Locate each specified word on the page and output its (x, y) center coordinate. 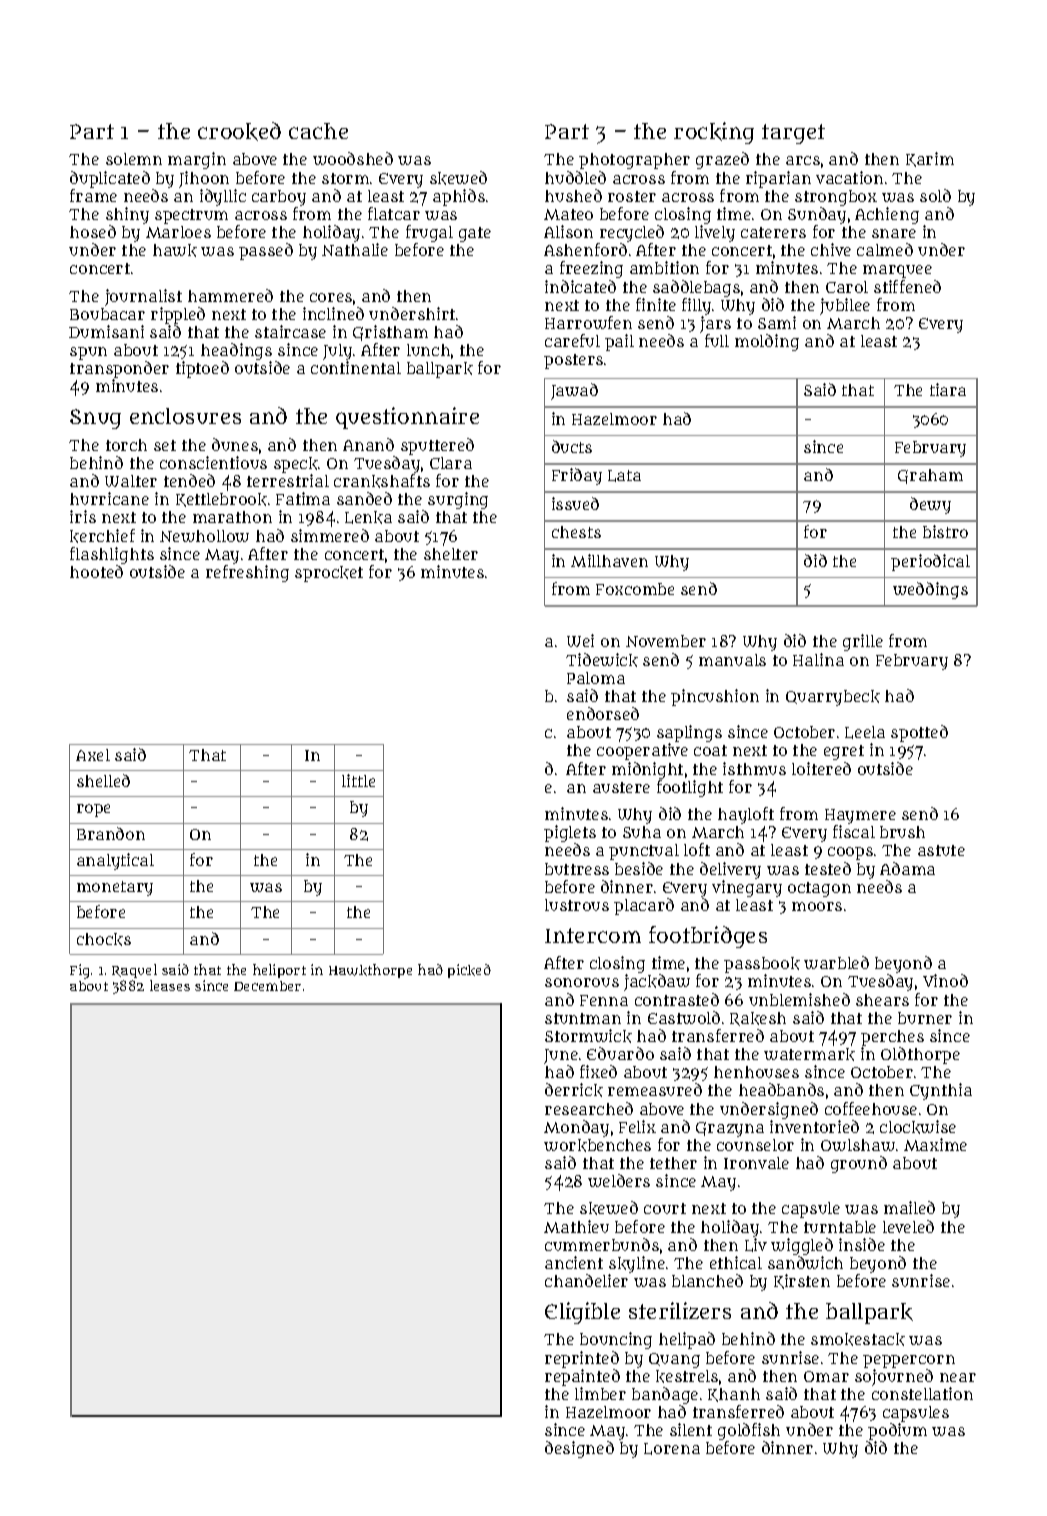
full (717, 340)
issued (575, 503)
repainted (582, 1377)
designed (579, 1450)
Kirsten (802, 1281)
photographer (634, 161)
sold (935, 195)
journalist (143, 297)
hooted (96, 571)
